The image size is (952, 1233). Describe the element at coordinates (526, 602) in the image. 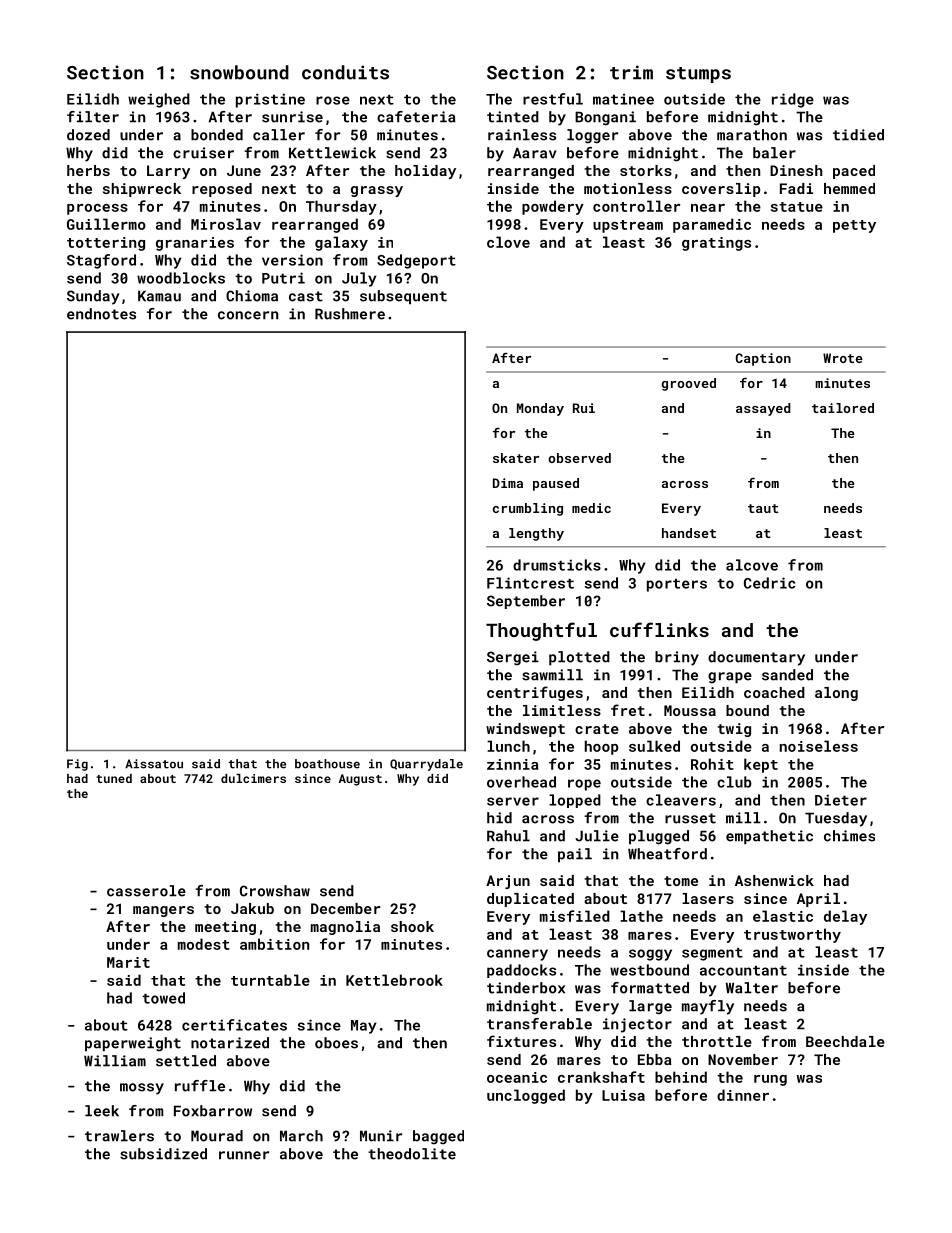

I see `September` at that location.
